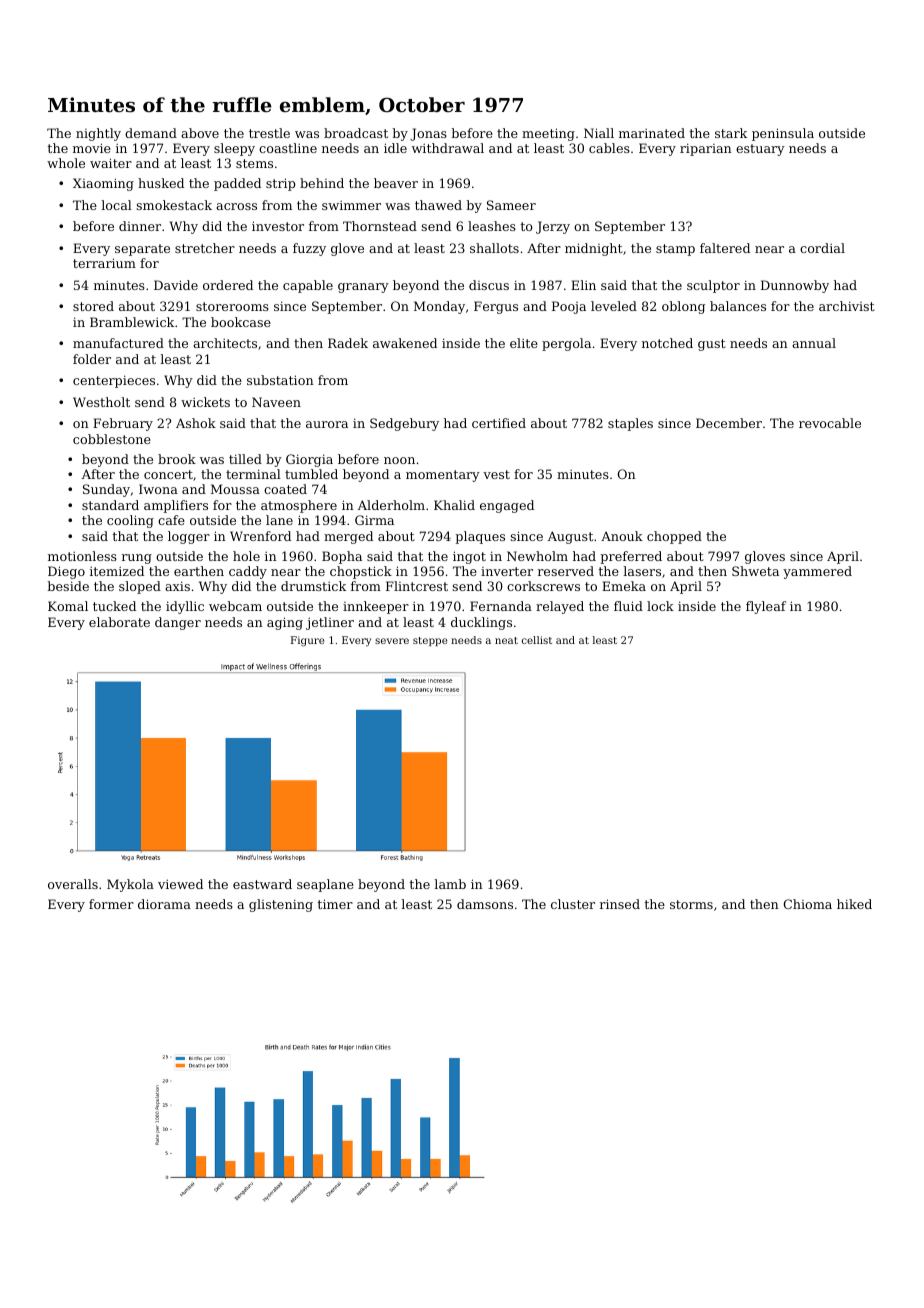  I want to click on neat, so click(506, 640).
